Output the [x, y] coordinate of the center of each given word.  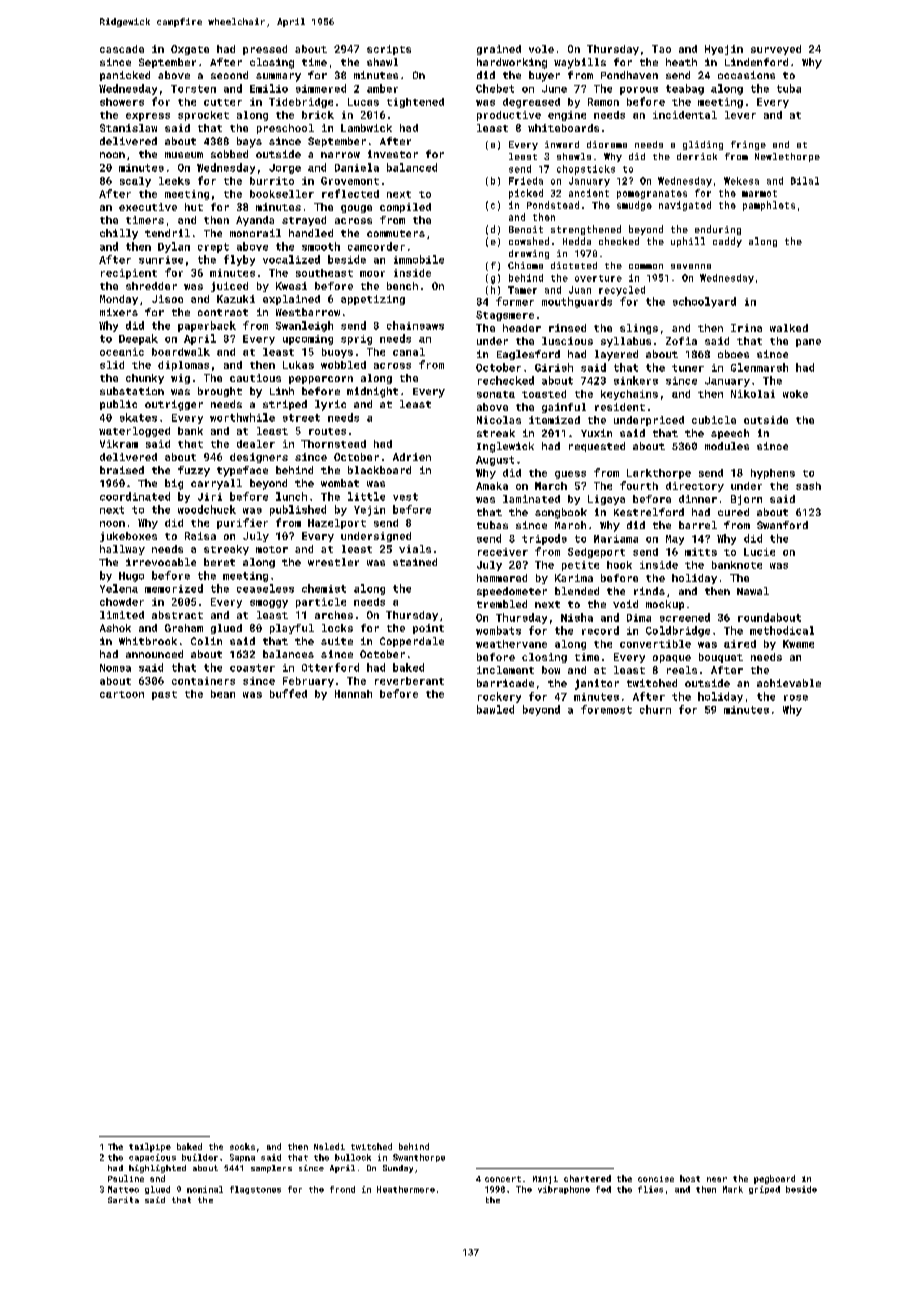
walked [789, 328]
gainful [564, 408]
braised [122, 470]
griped [764, 1190]
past [164, 695]
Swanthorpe [419, 1158]
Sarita [123, 1200]
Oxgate [190, 50]
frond [342, 1189]
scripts [389, 50]
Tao [661, 49]
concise [656, 1179]
